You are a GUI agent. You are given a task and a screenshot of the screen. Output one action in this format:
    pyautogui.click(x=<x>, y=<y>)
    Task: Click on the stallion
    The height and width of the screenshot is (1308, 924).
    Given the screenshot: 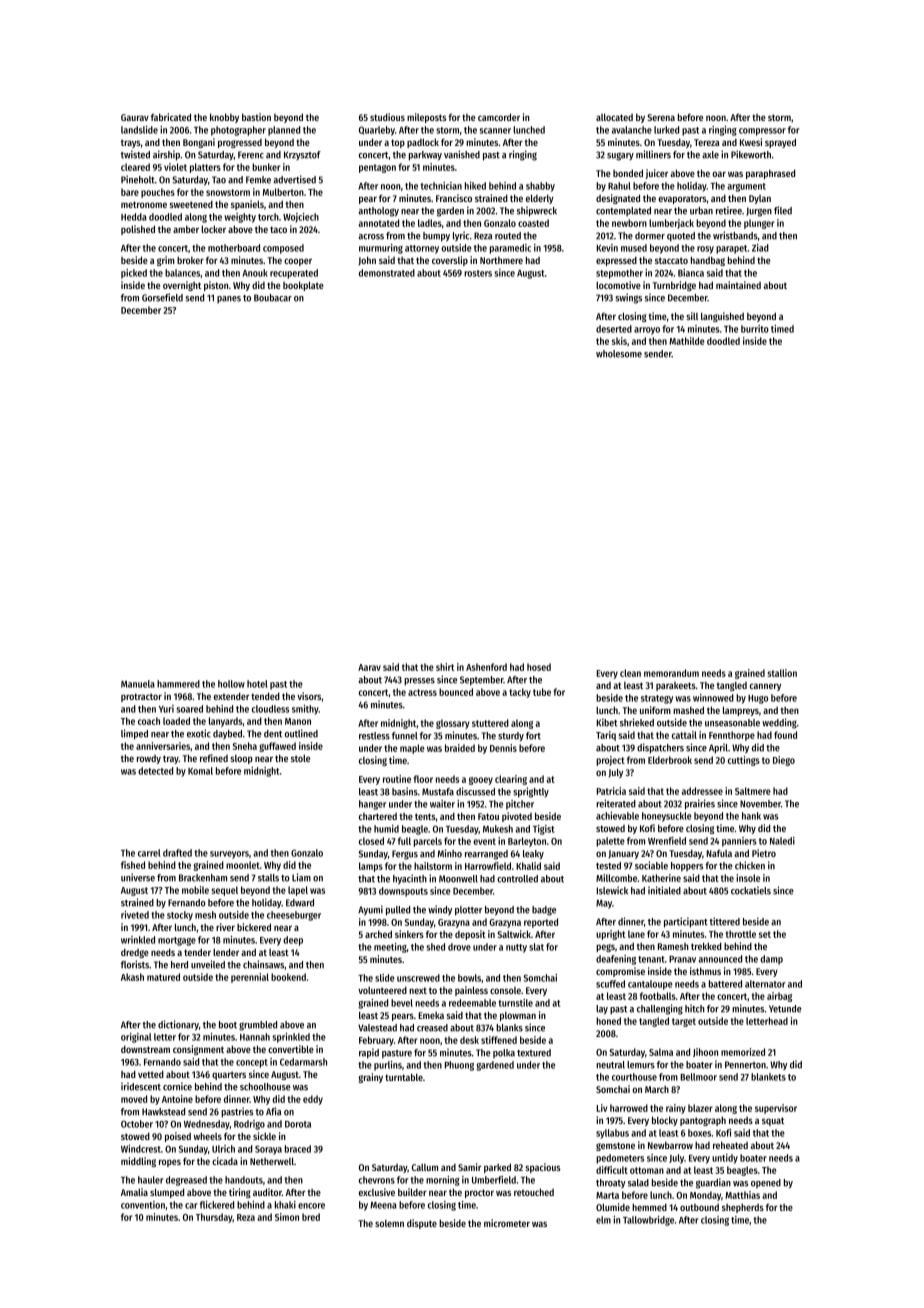 What is the action you would take?
    pyautogui.click(x=782, y=673)
